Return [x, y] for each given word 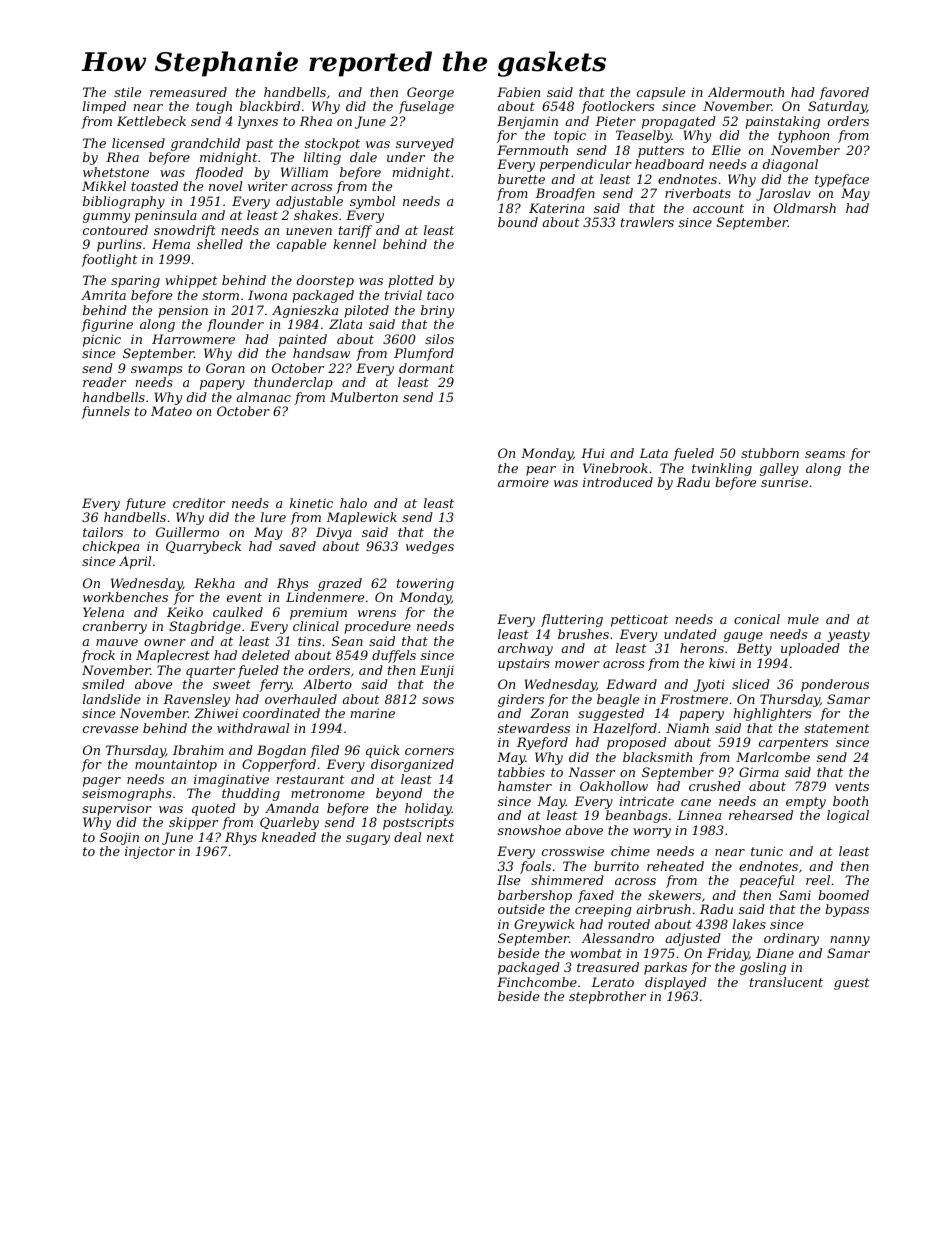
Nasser [591, 772]
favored [844, 93]
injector [150, 852]
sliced [751, 684]
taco [440, 295]
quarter [210, 672]
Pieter [615, 121]
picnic [102, 340]
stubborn [770, 453]
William [304, 172]
